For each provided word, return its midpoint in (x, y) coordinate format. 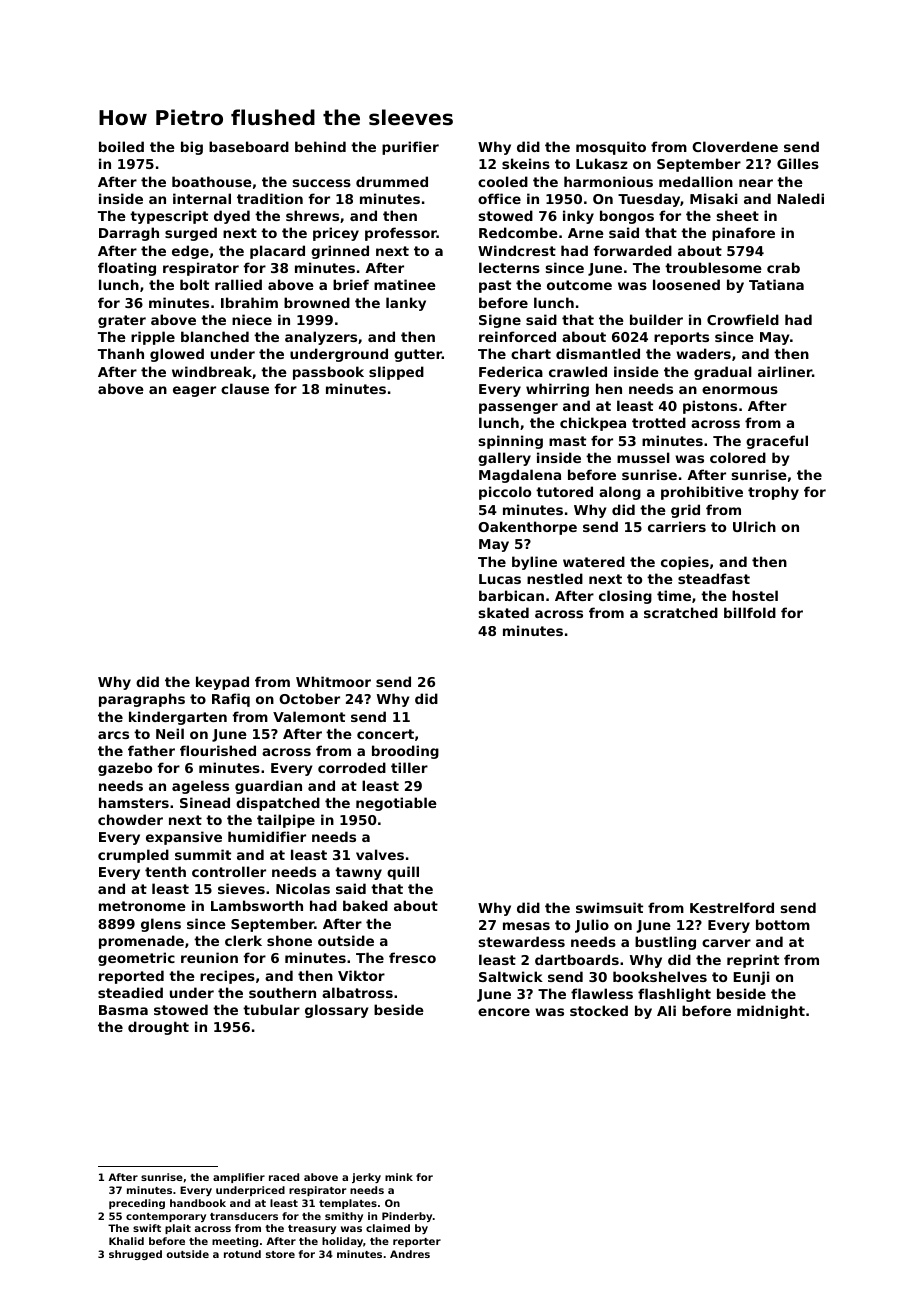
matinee (405, 284)
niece (252, 319)
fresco (412, 957)
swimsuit (609, 907)
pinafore (743, 234)
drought (158, 1028)
